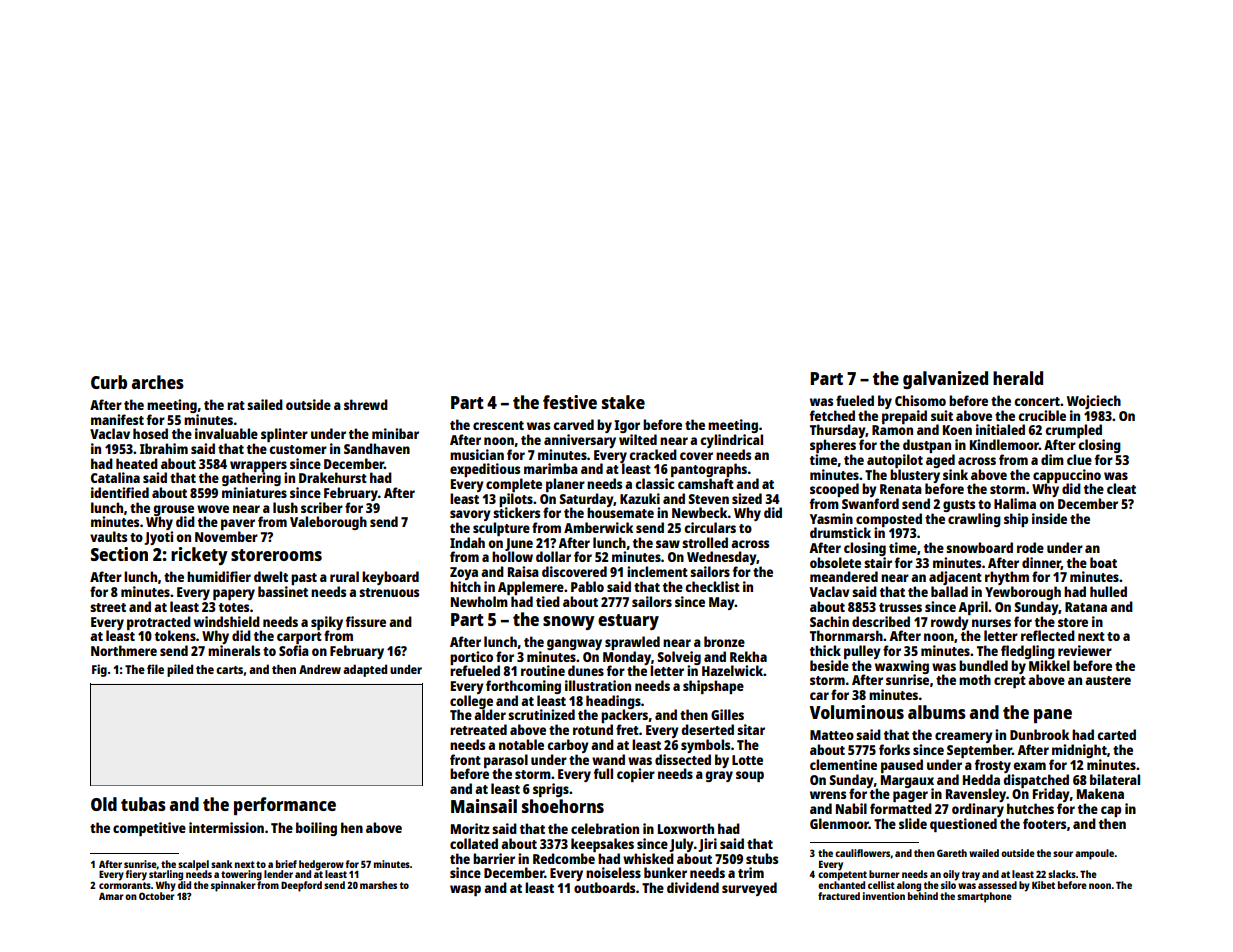 The height and width of the page is (952, 1233). What do you see at coordinates (477, 454) in the page?
I see `musician` at bounding box center [477, 454].
